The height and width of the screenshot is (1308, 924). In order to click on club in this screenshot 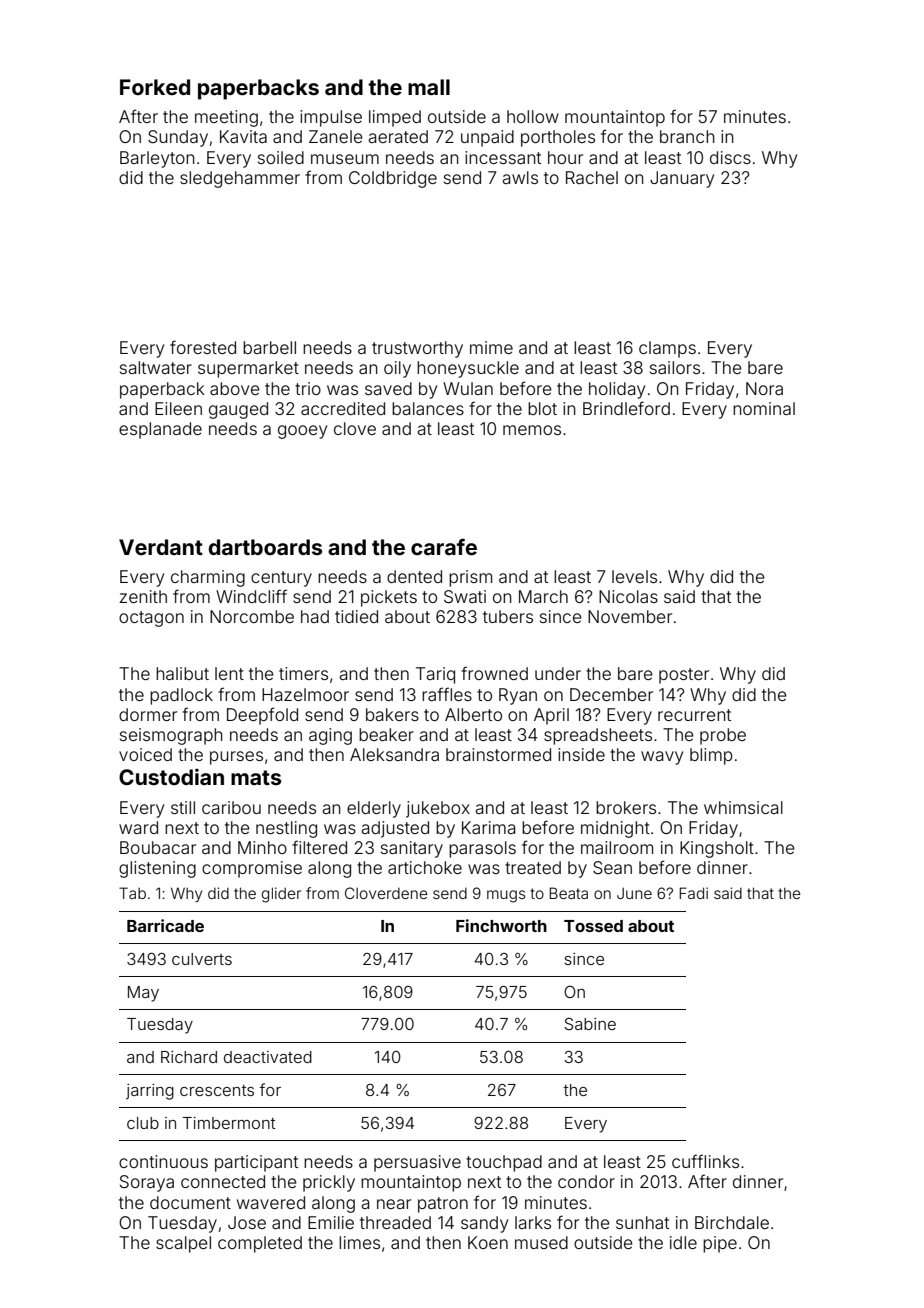, I will do `click(143, 1123)`.
